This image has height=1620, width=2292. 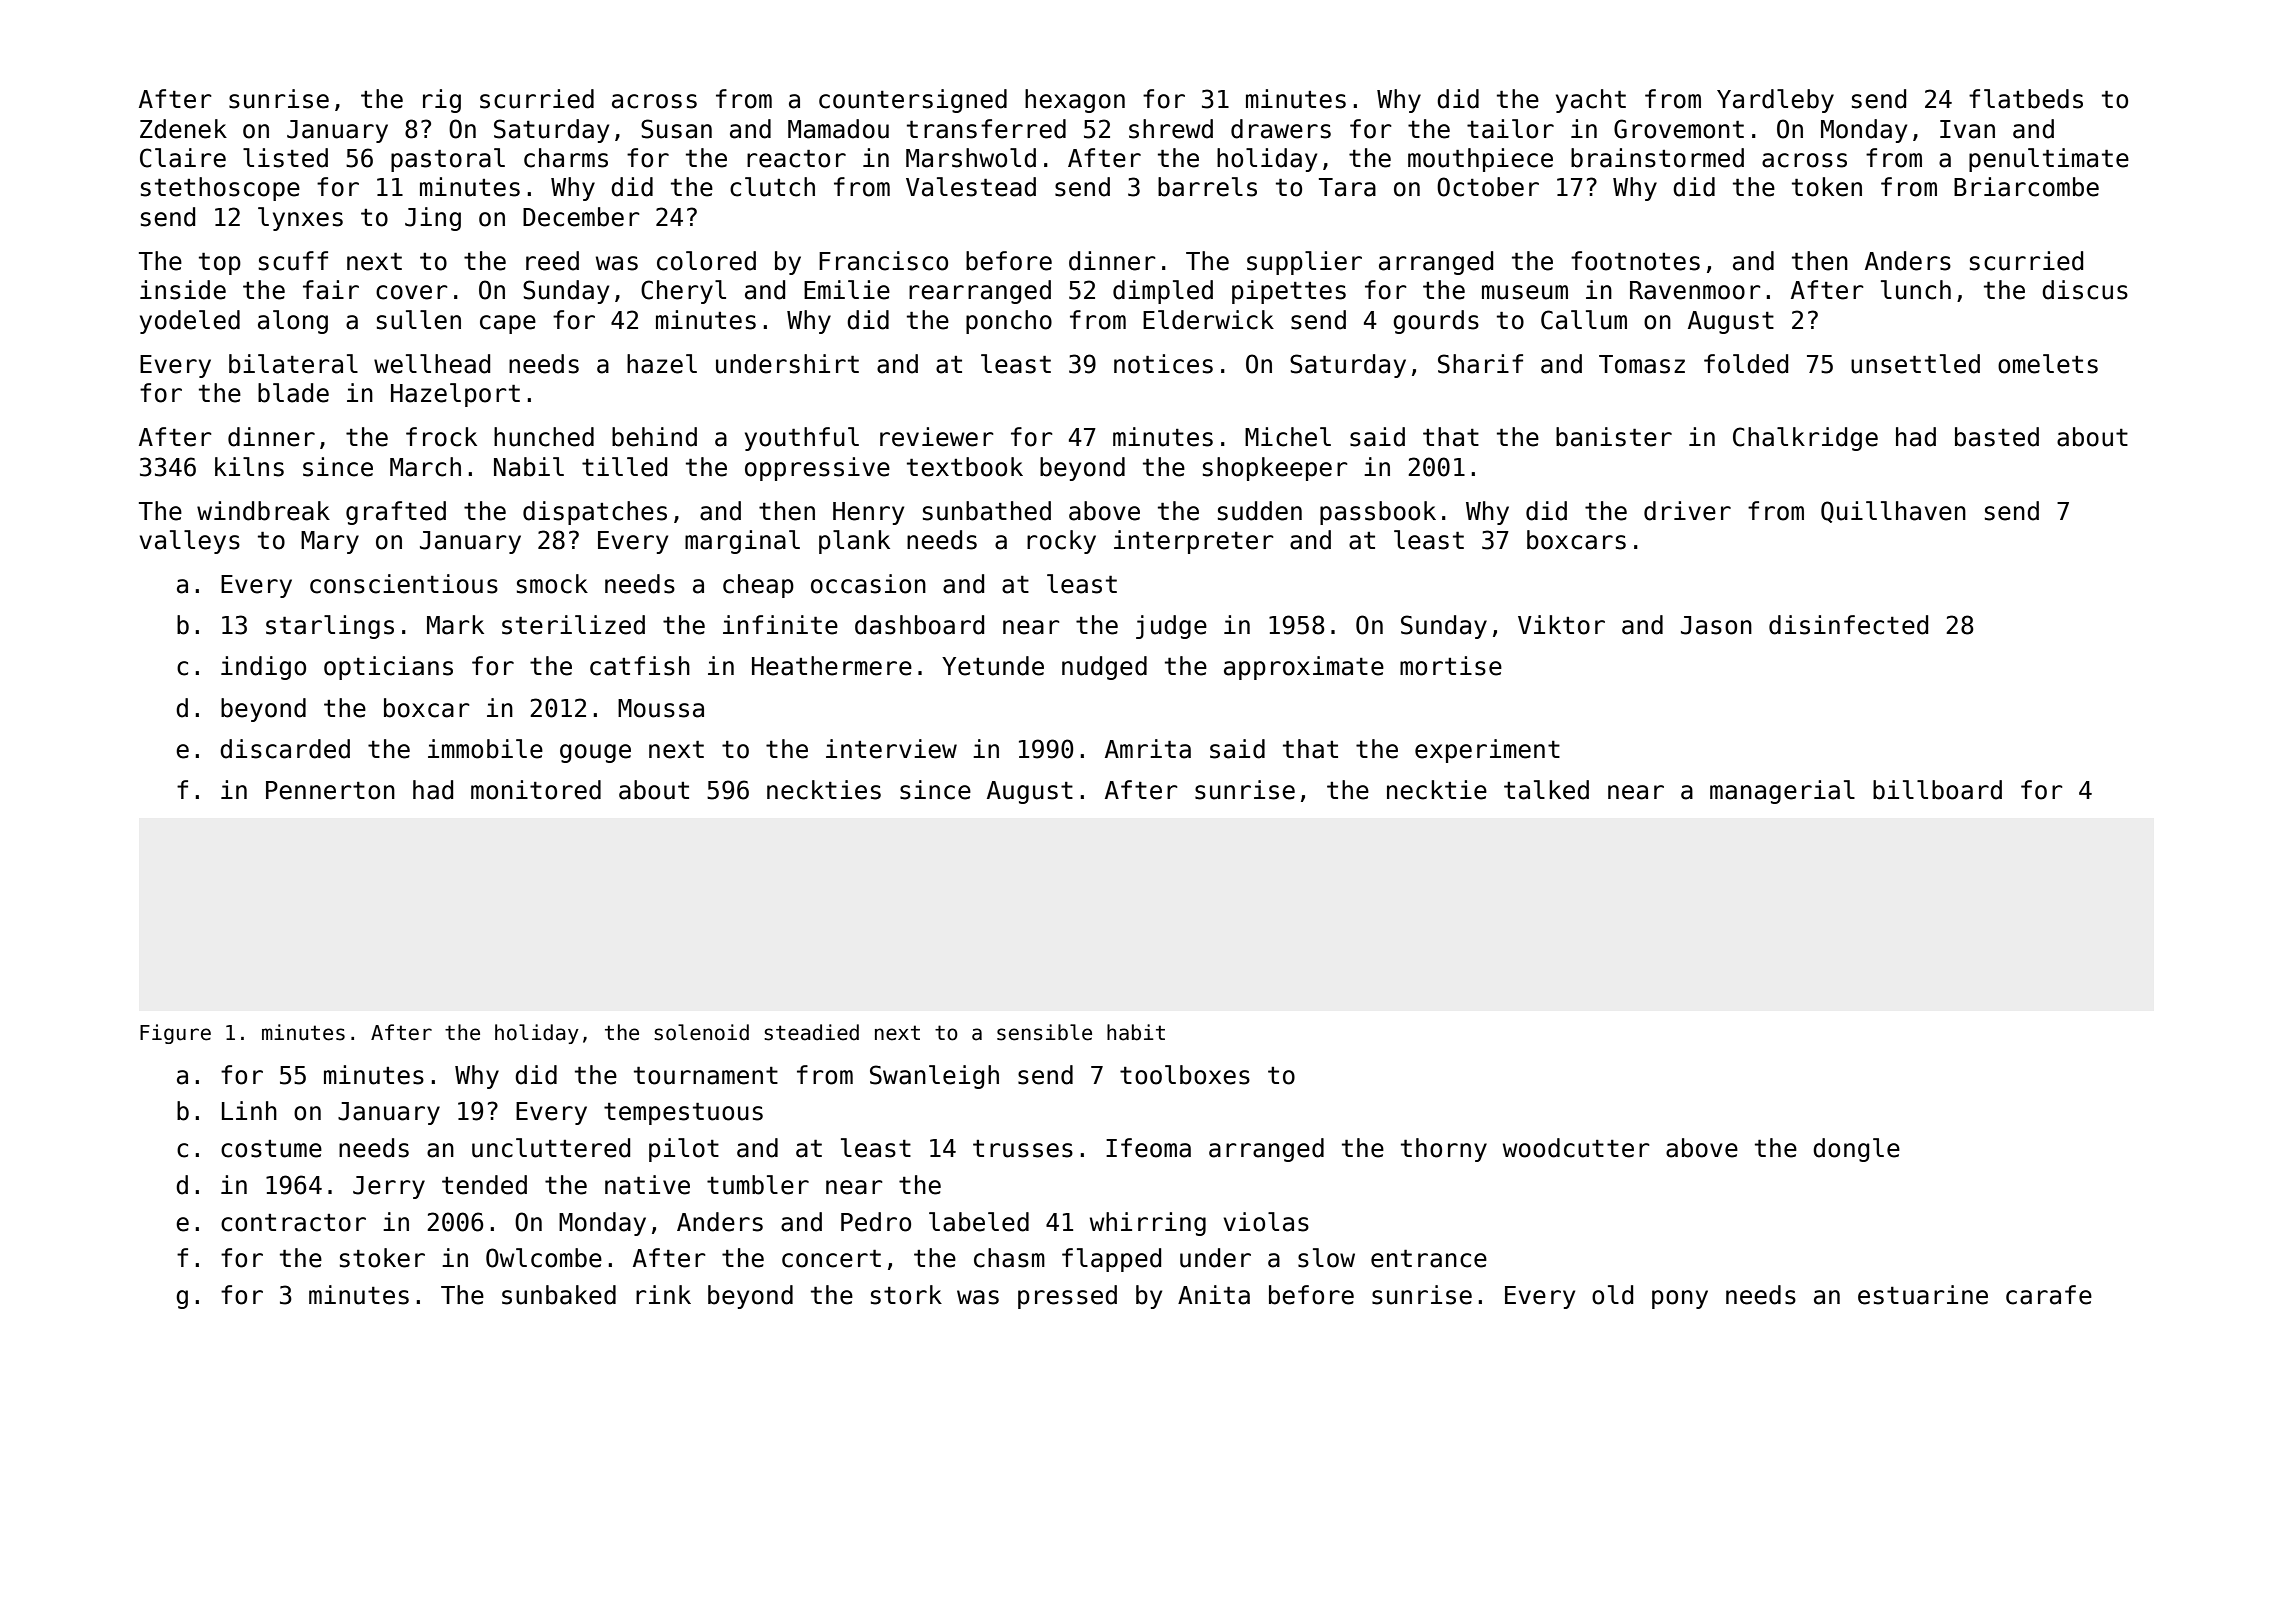 I want to click on passbook, so click(x=1378, y=513).
